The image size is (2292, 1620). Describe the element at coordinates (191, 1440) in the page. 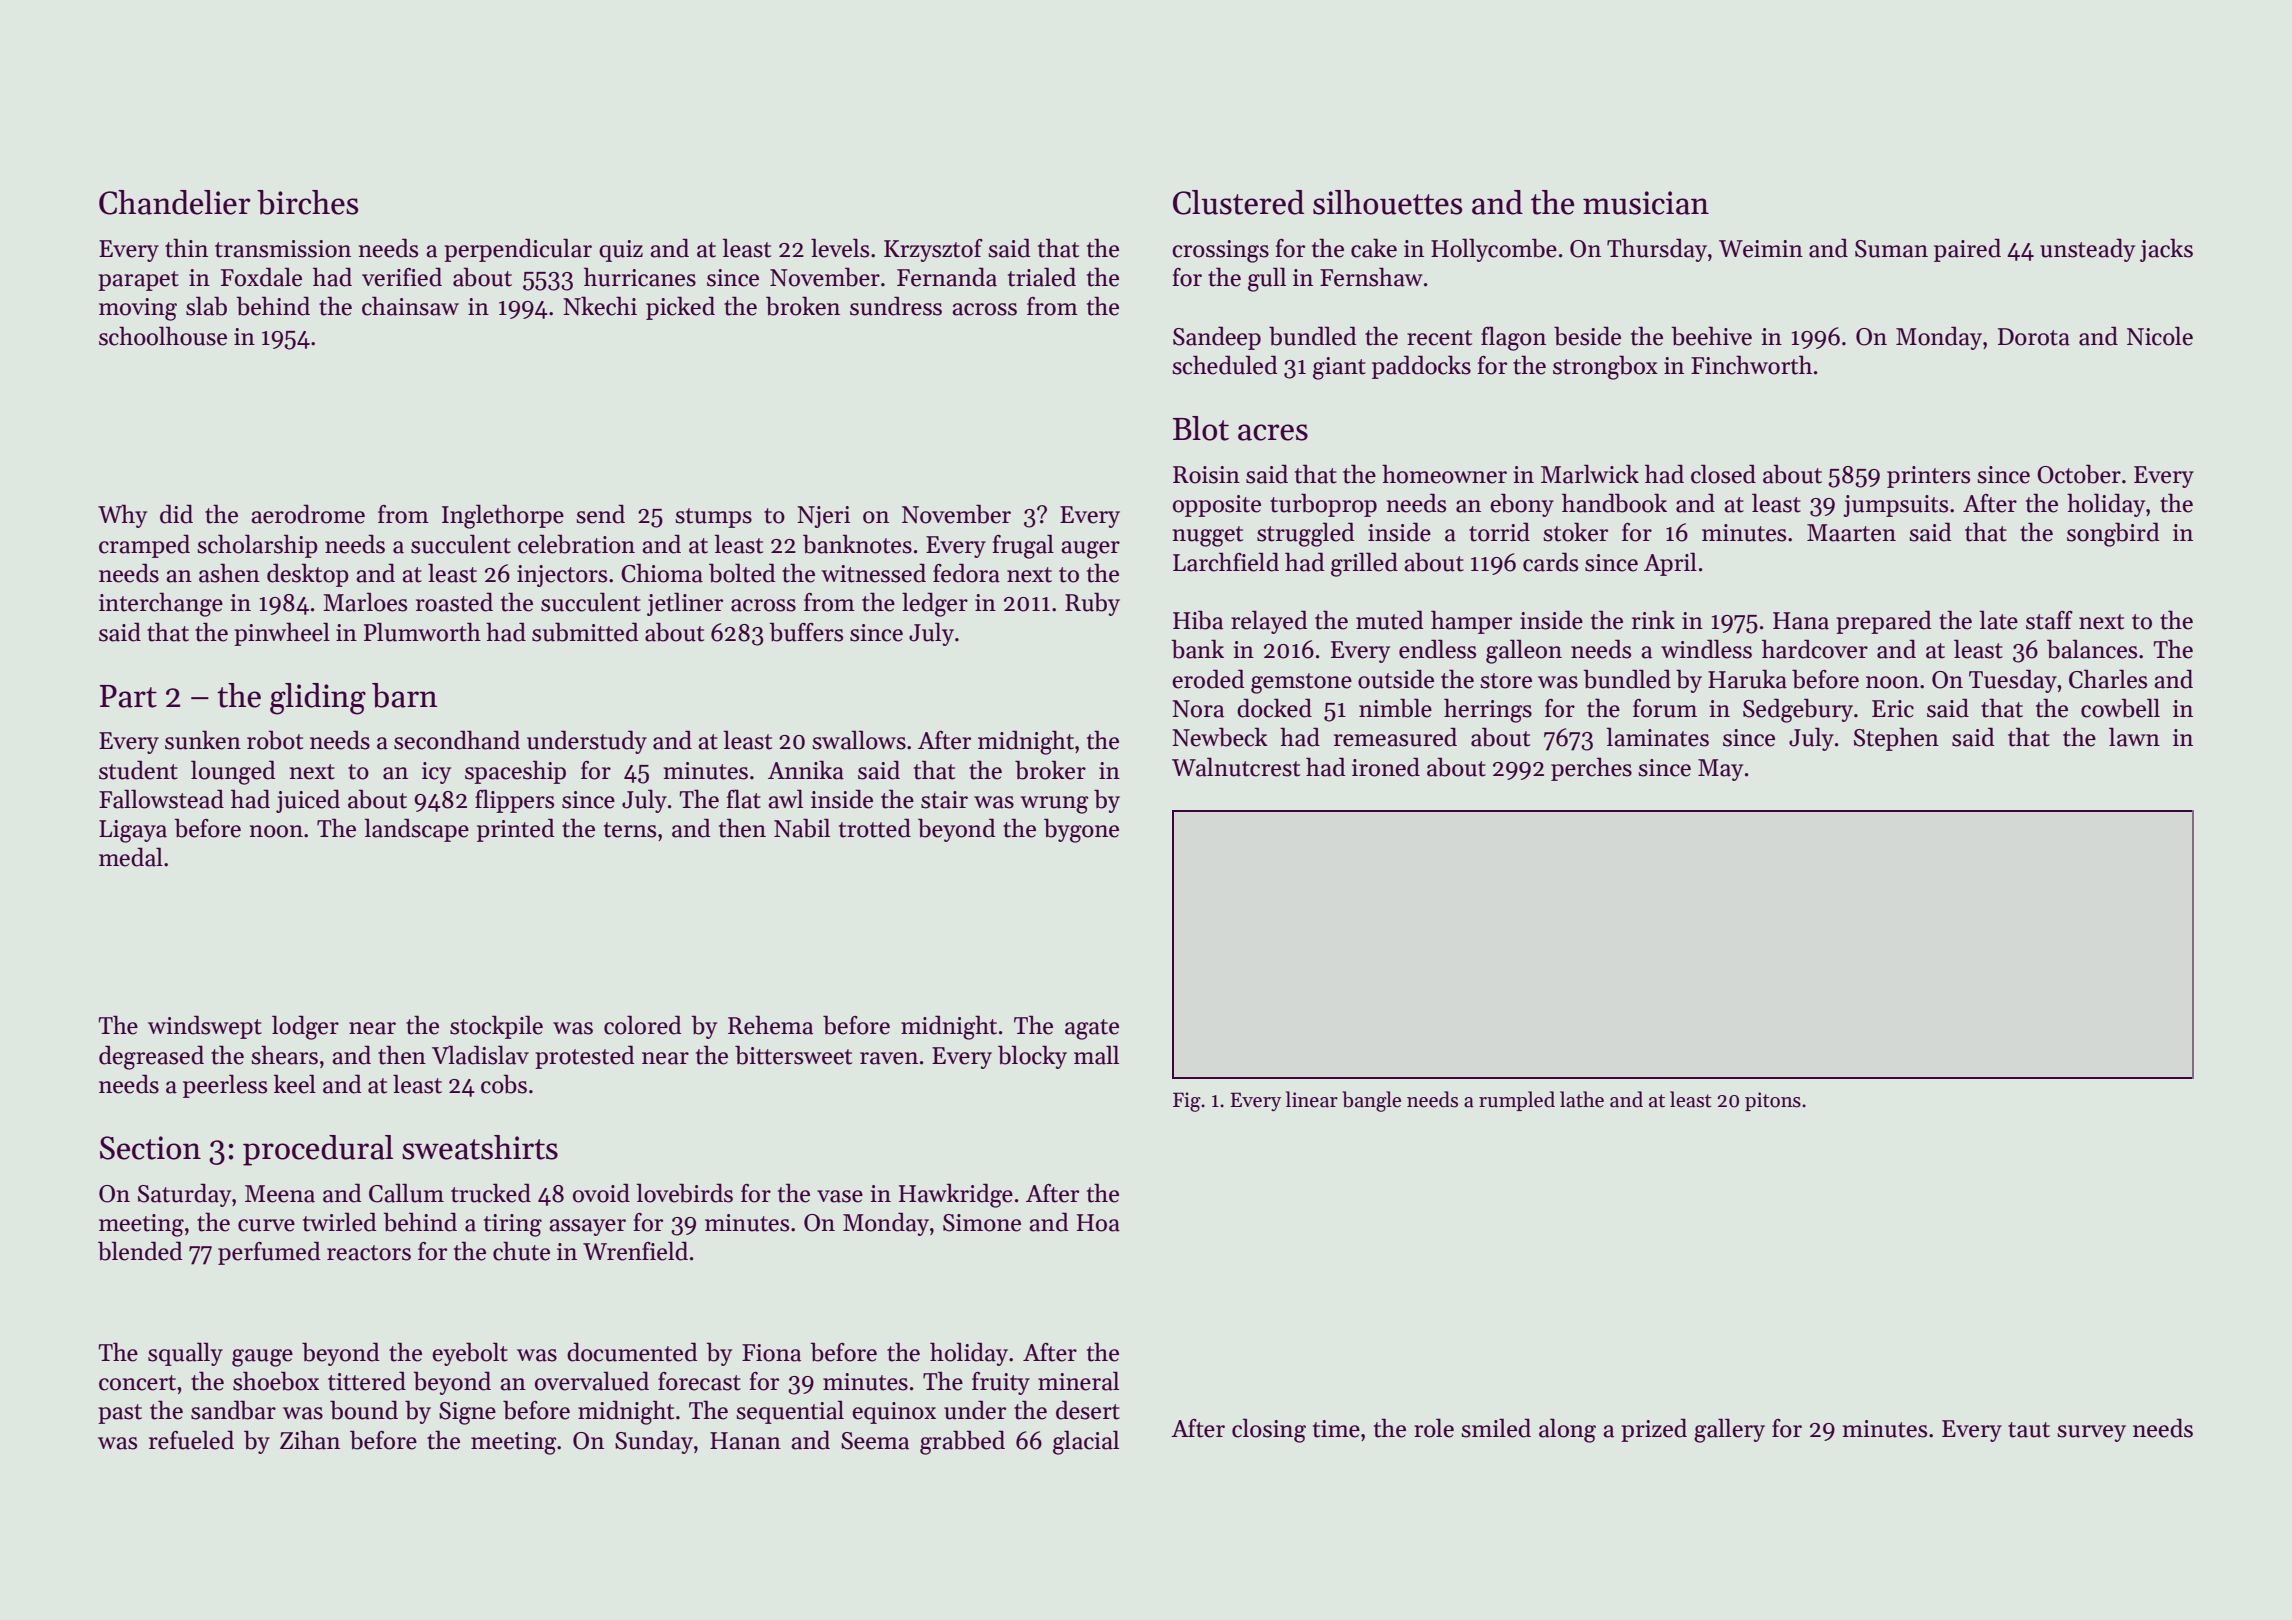

I see `refueled` at that location.
